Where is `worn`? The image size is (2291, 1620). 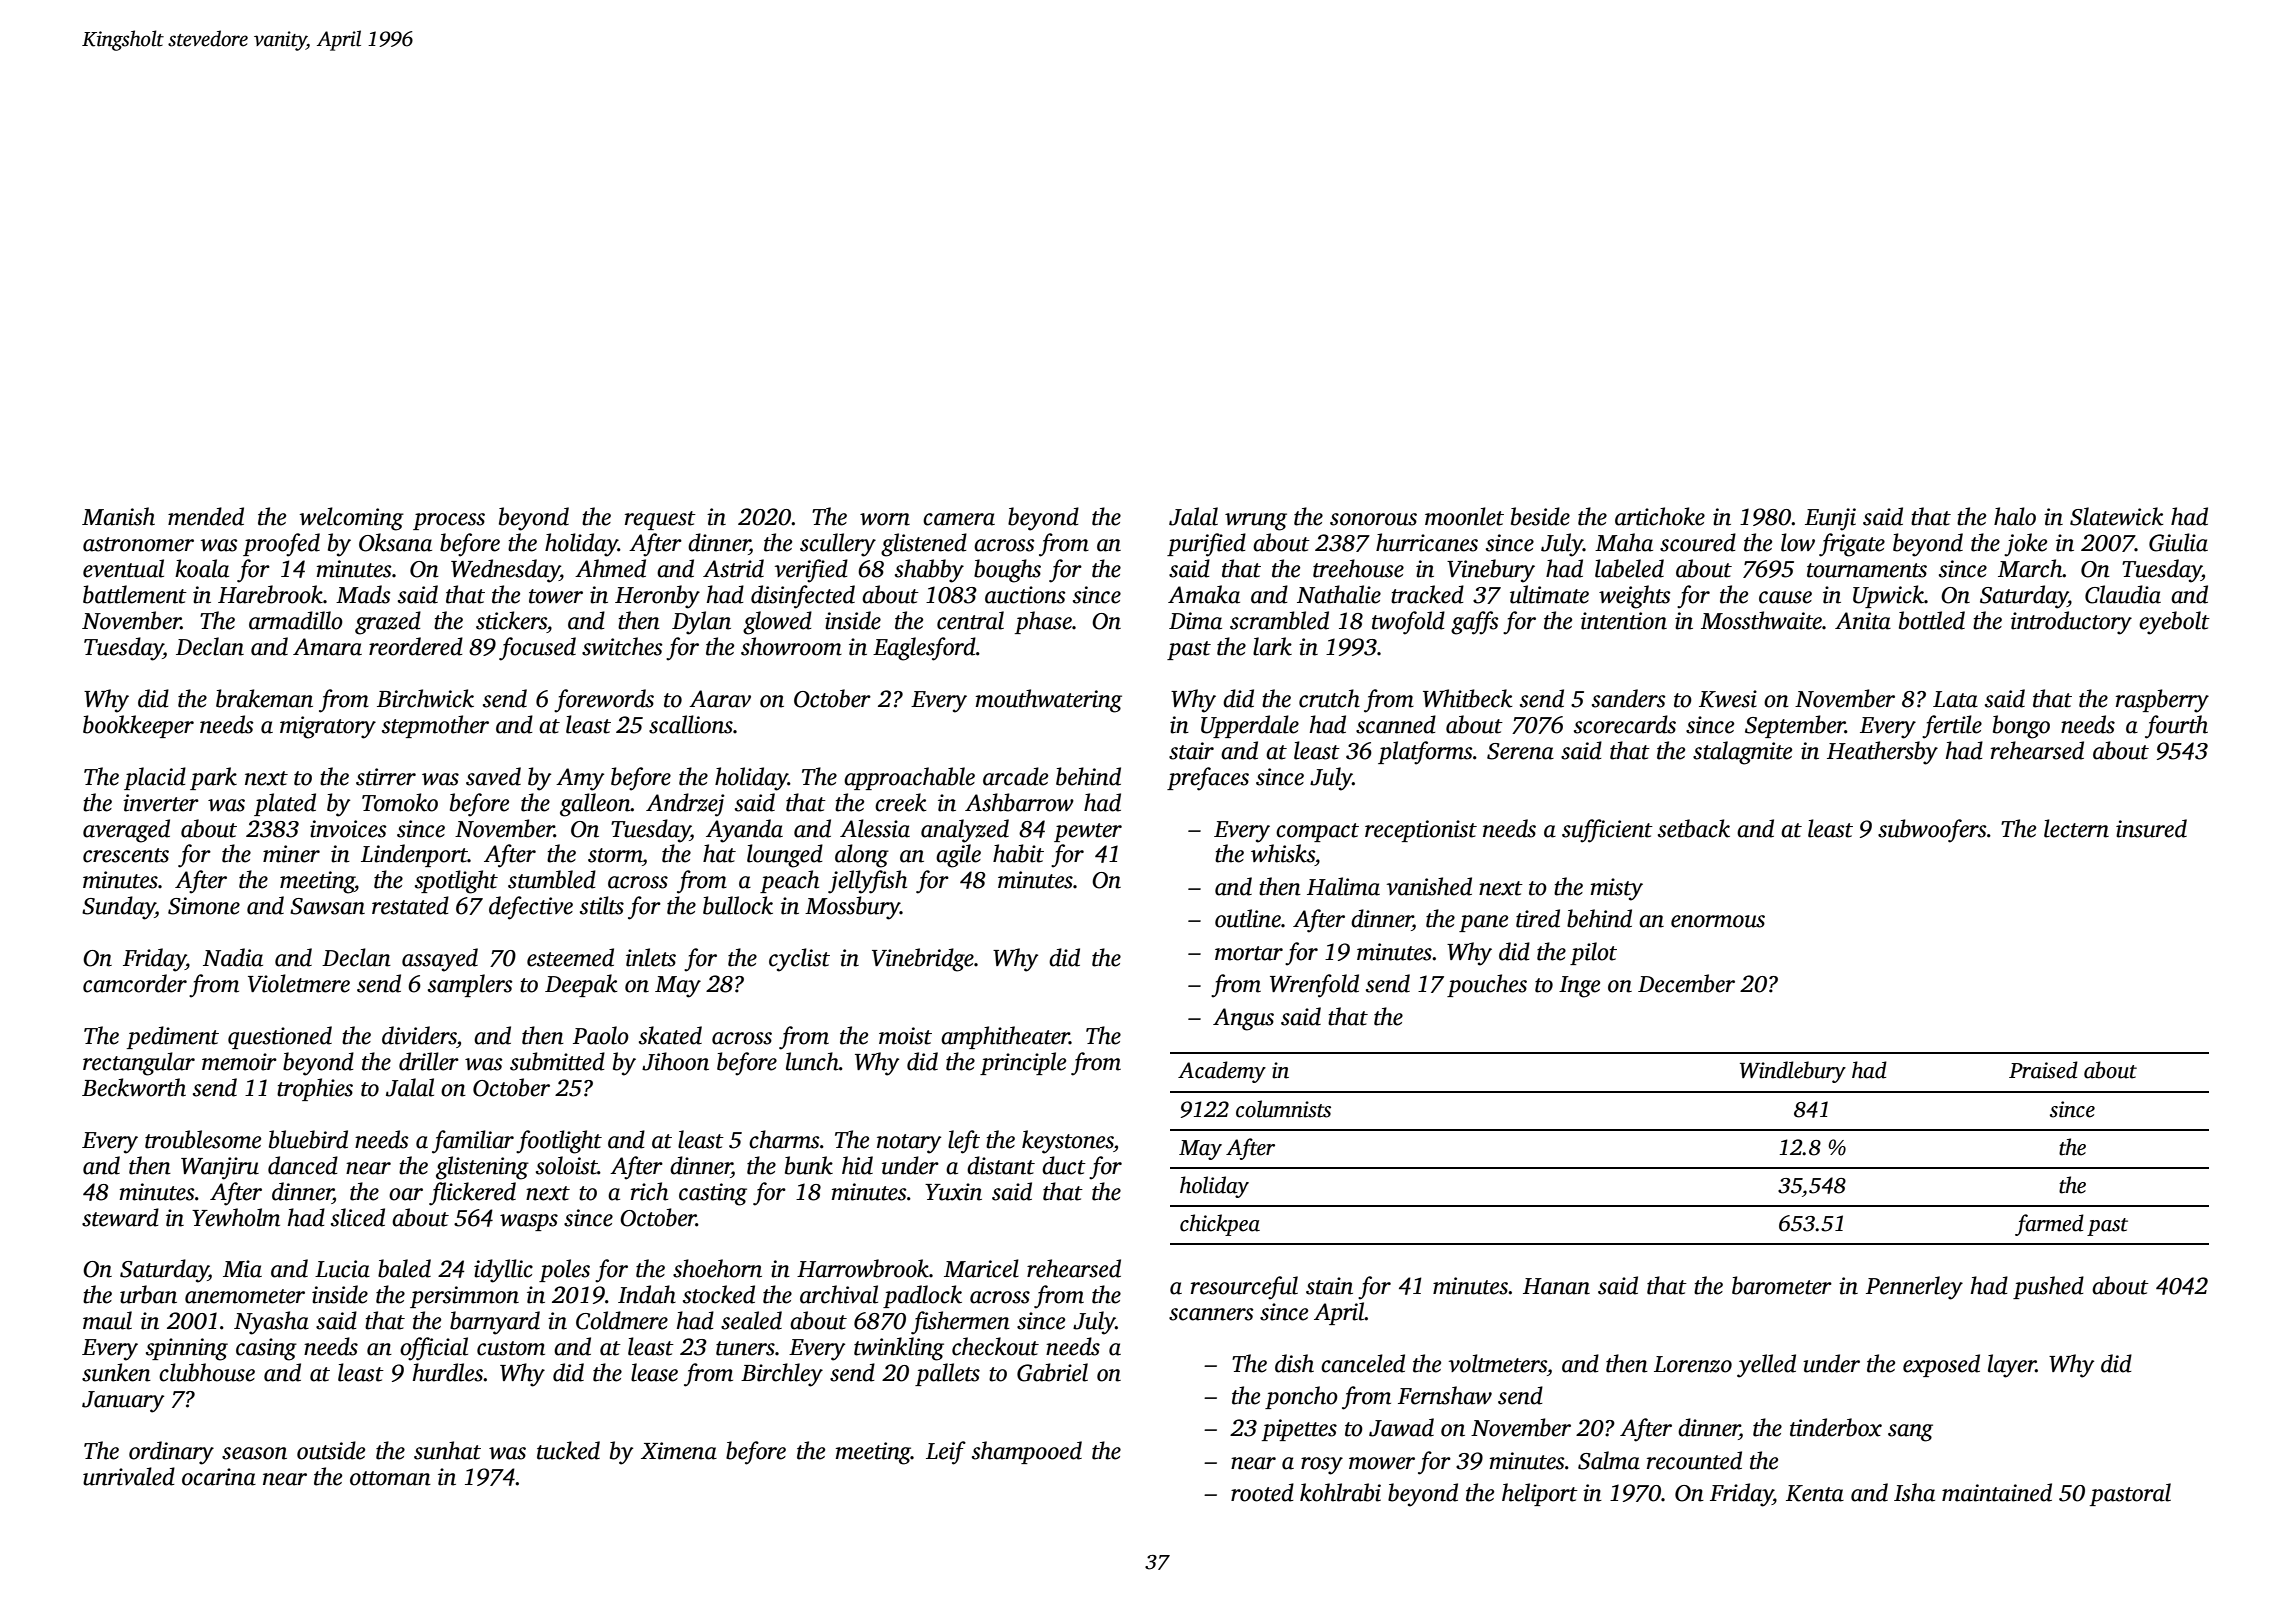 worn is located at coordinates (885, 519).
